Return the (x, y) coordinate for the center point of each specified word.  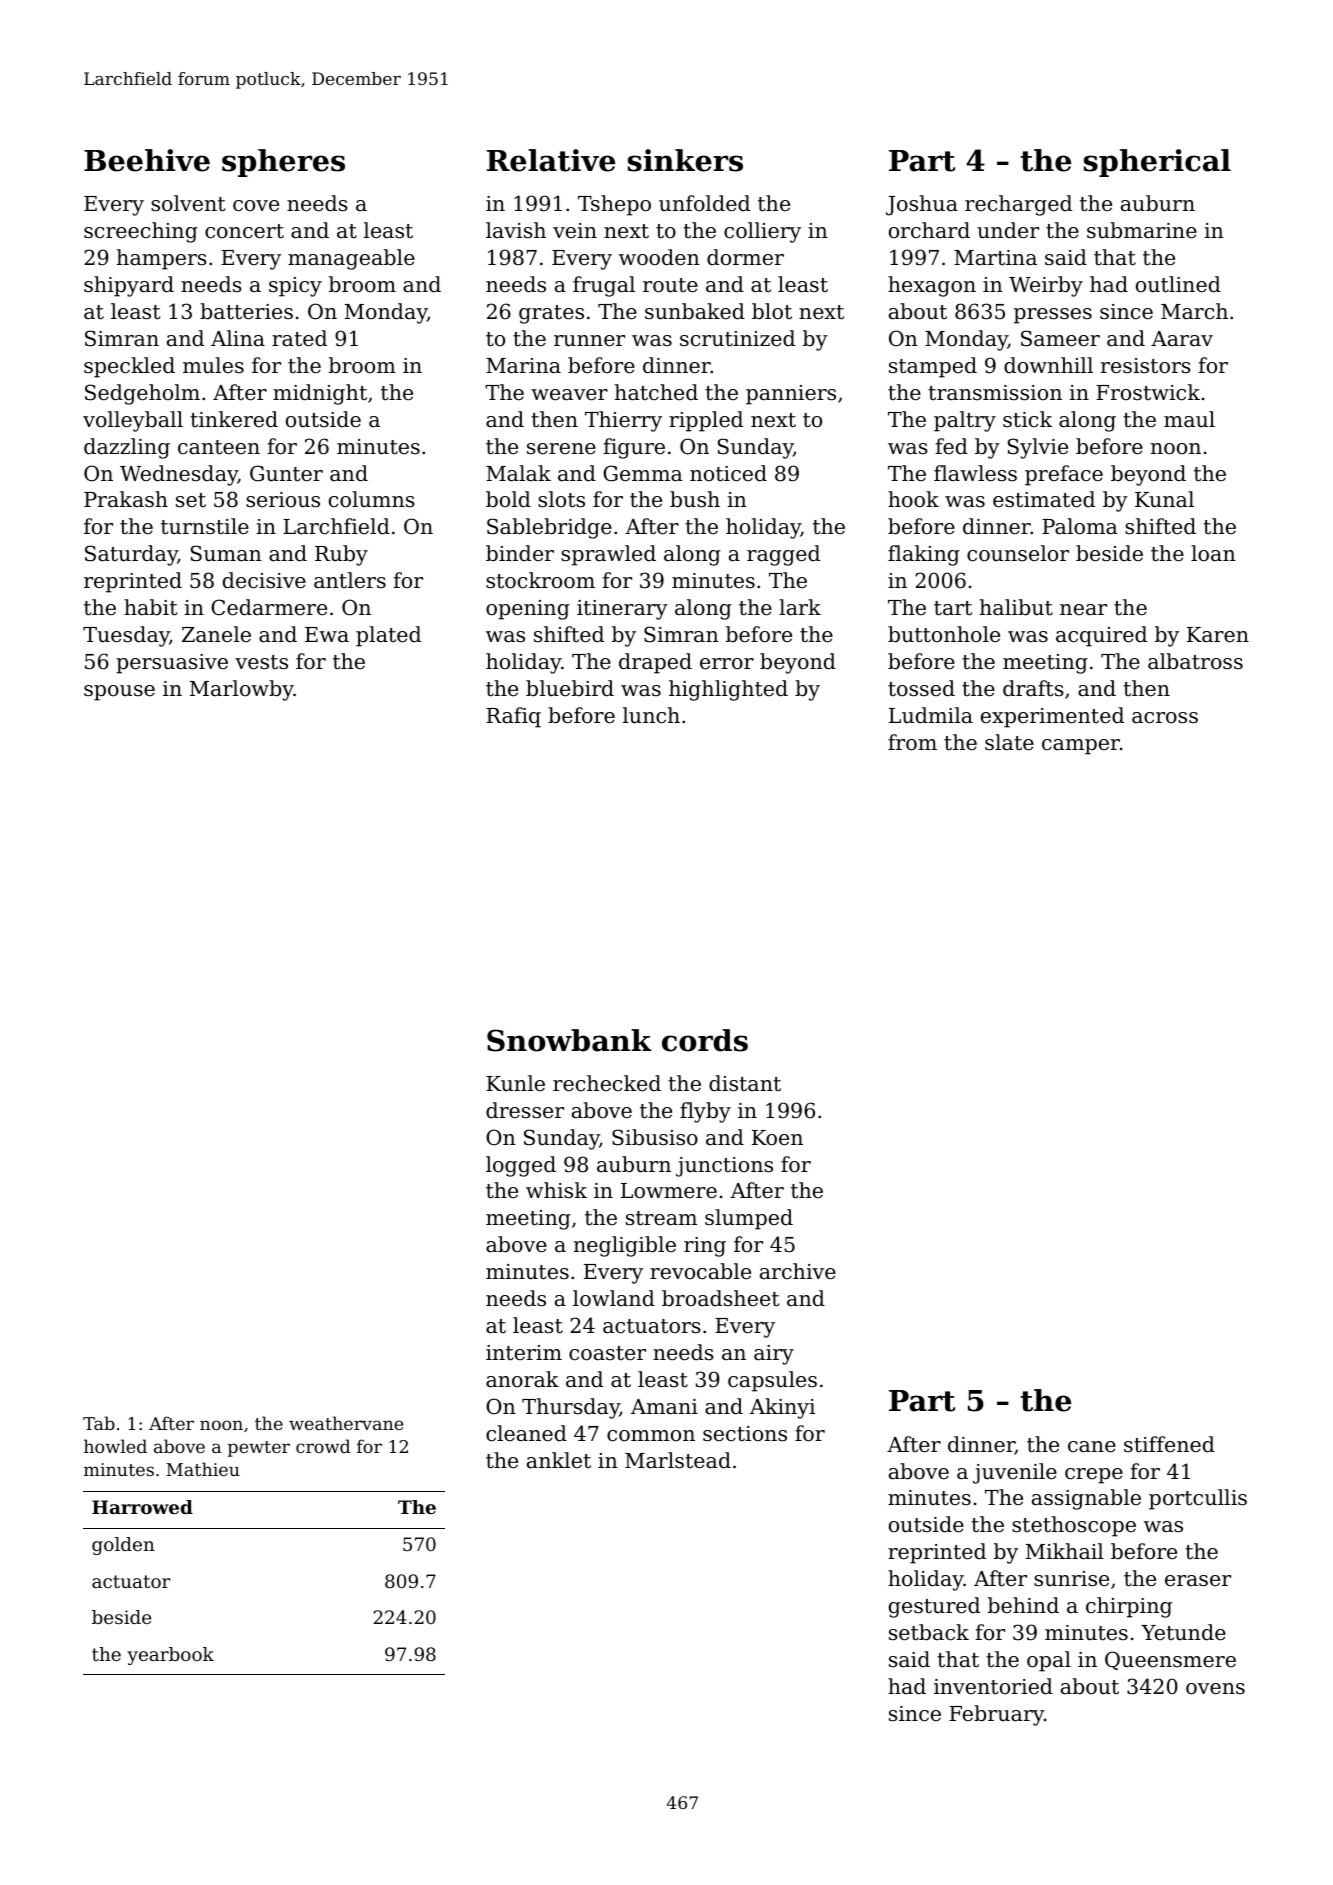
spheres (283, 163)
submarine (1142, 230)
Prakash (126, 499)
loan (1213, 553)
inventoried (993, 1686)
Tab (99, 1423)
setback (929, 1632)
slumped (749, 1219)
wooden (659, 257)
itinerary (622, 610)
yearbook (170, 1656)
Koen (777, 1138)
